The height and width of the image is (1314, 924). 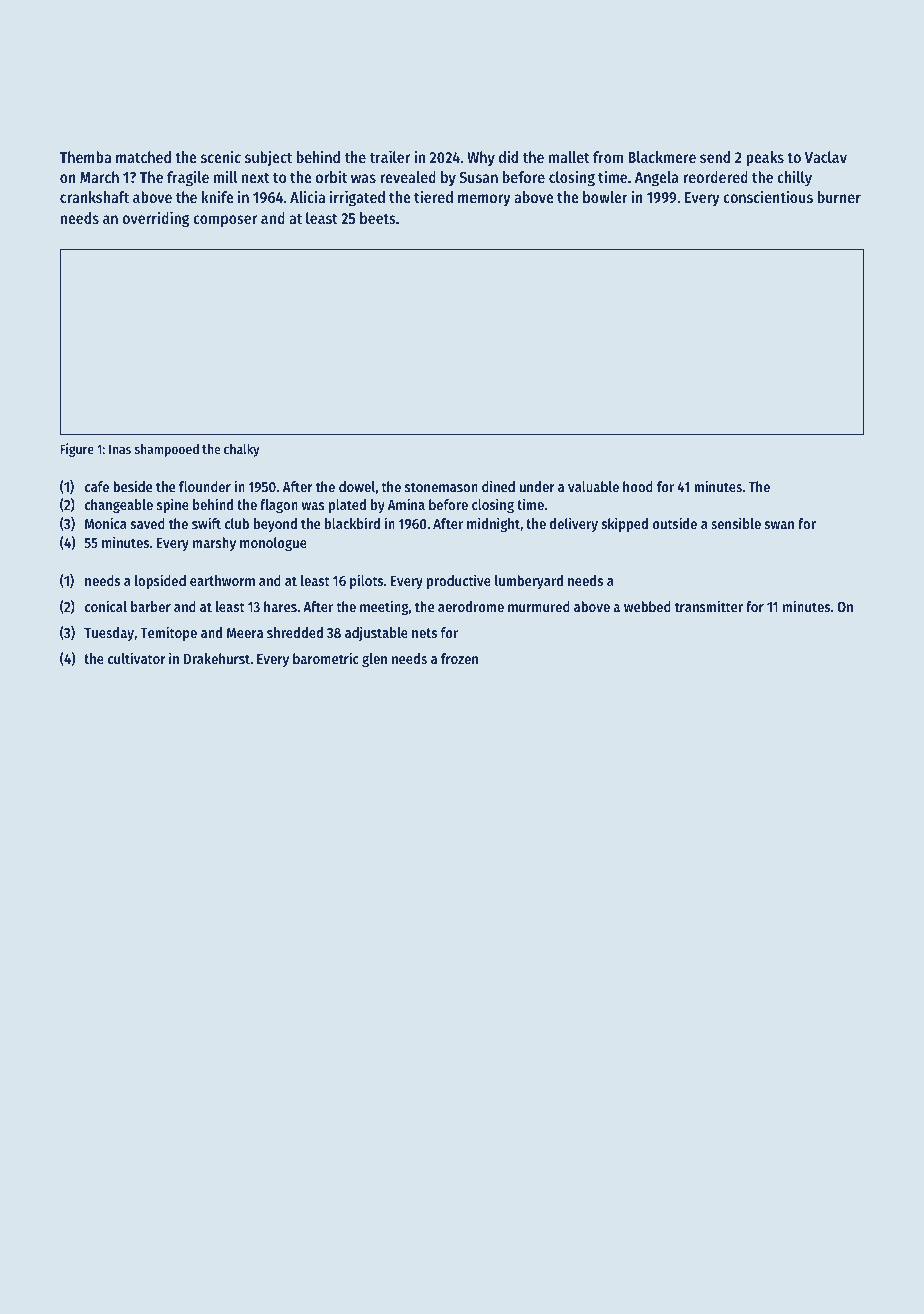 What do you see at coordinates (242, 450) in the image?
I see `chalky` at bounding box center [242, 450].
